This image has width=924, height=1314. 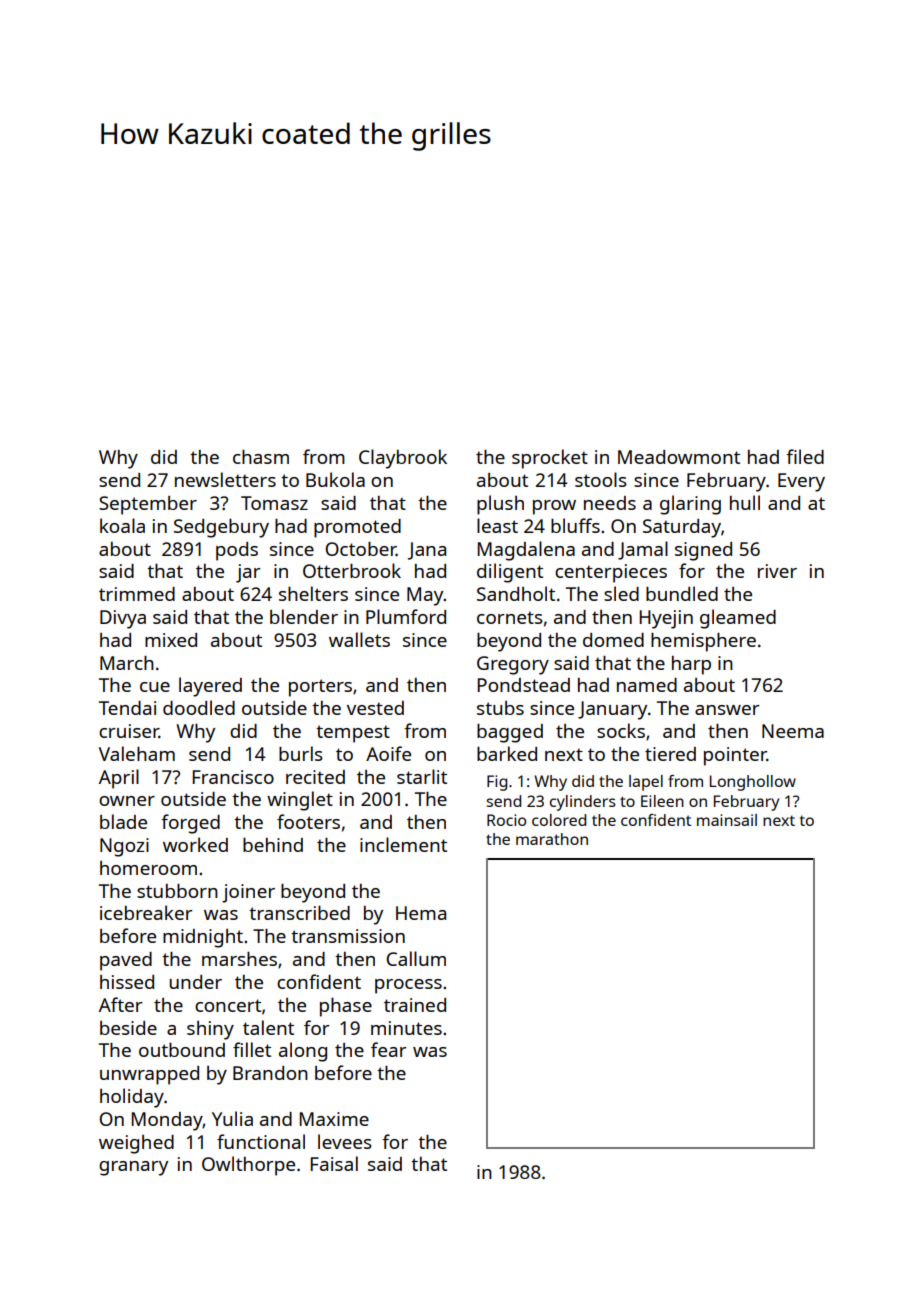 I want to click on marathon, so click(x=552, y=839).
